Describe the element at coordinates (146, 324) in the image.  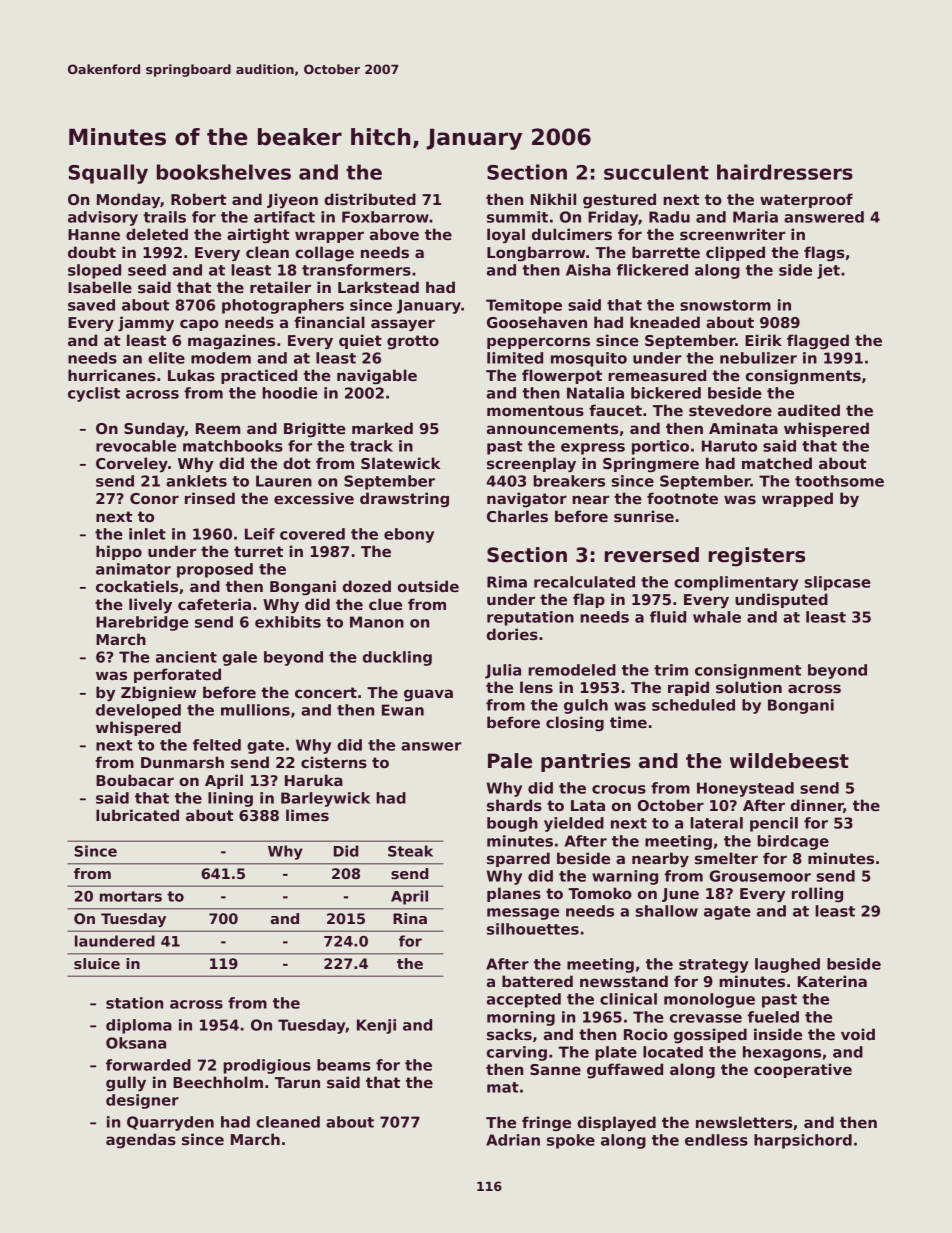
I see `jammy` at that location.
